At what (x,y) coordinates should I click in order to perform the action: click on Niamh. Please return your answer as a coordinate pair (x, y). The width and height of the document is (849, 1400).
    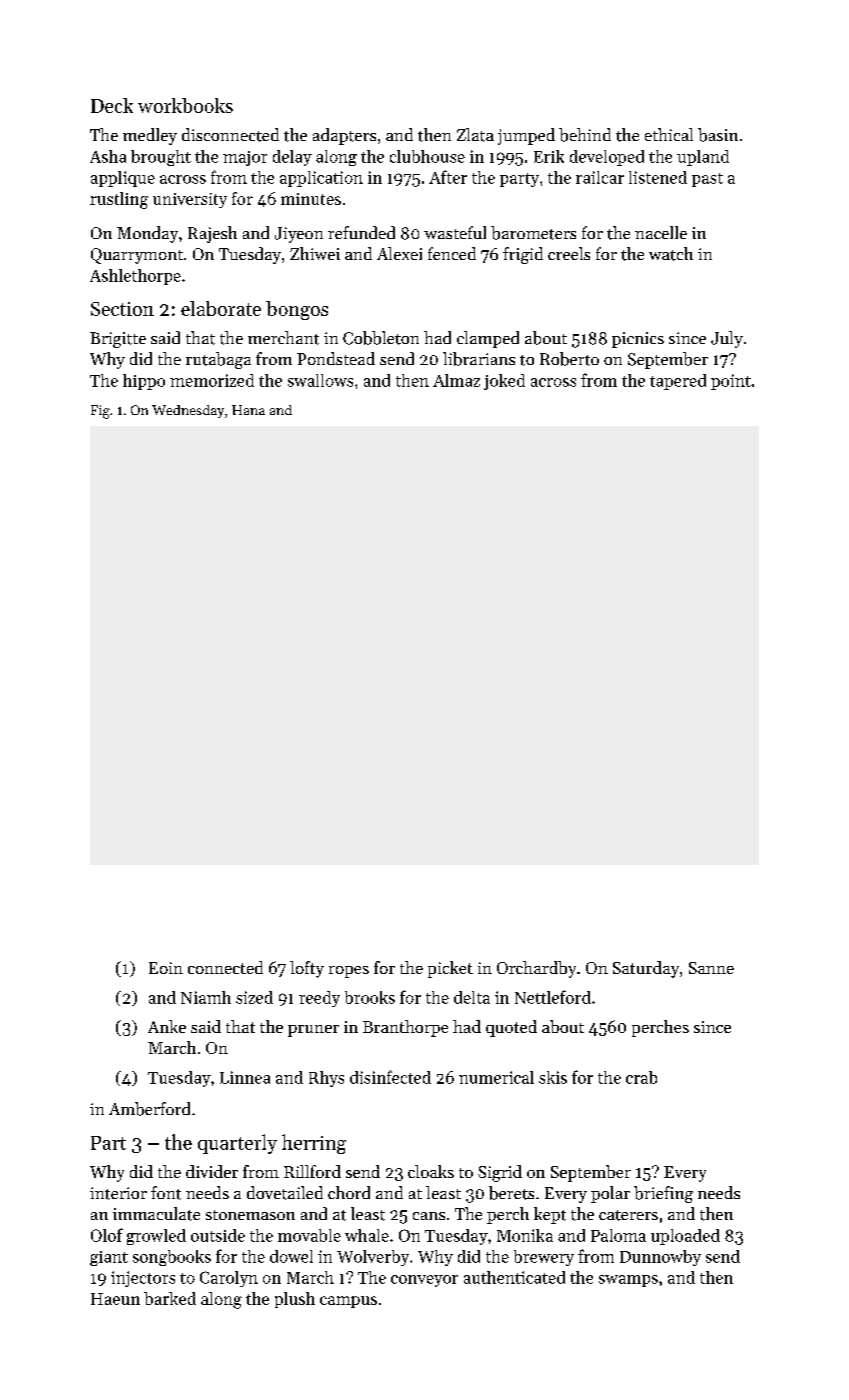
    Looking at the image, I should click on (206, 997).
